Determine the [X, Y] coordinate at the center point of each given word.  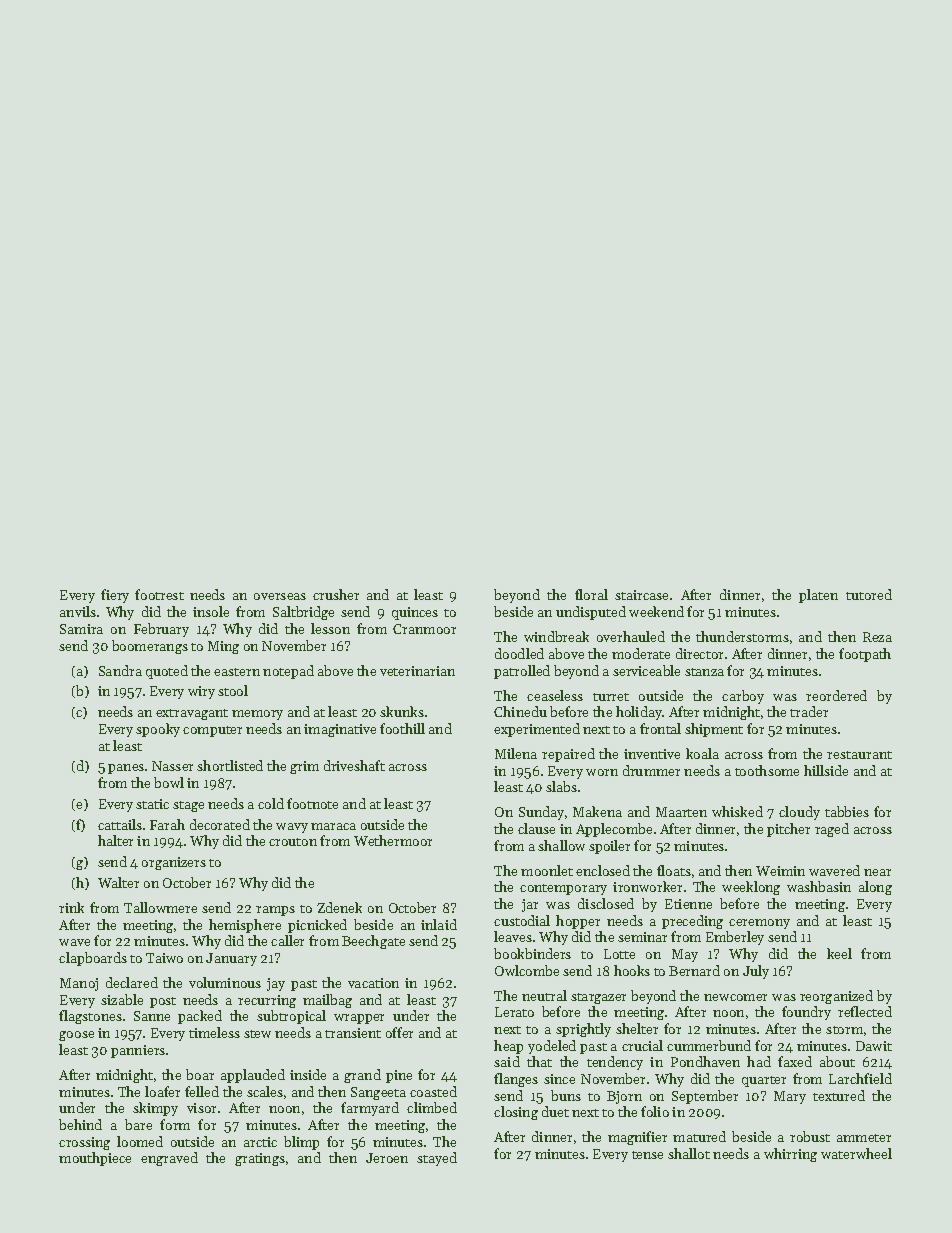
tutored [869, 594]
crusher [336, 594]
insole [211, 611]
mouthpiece [95, 1159]
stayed [437, 1159]
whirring [790, 1155]
